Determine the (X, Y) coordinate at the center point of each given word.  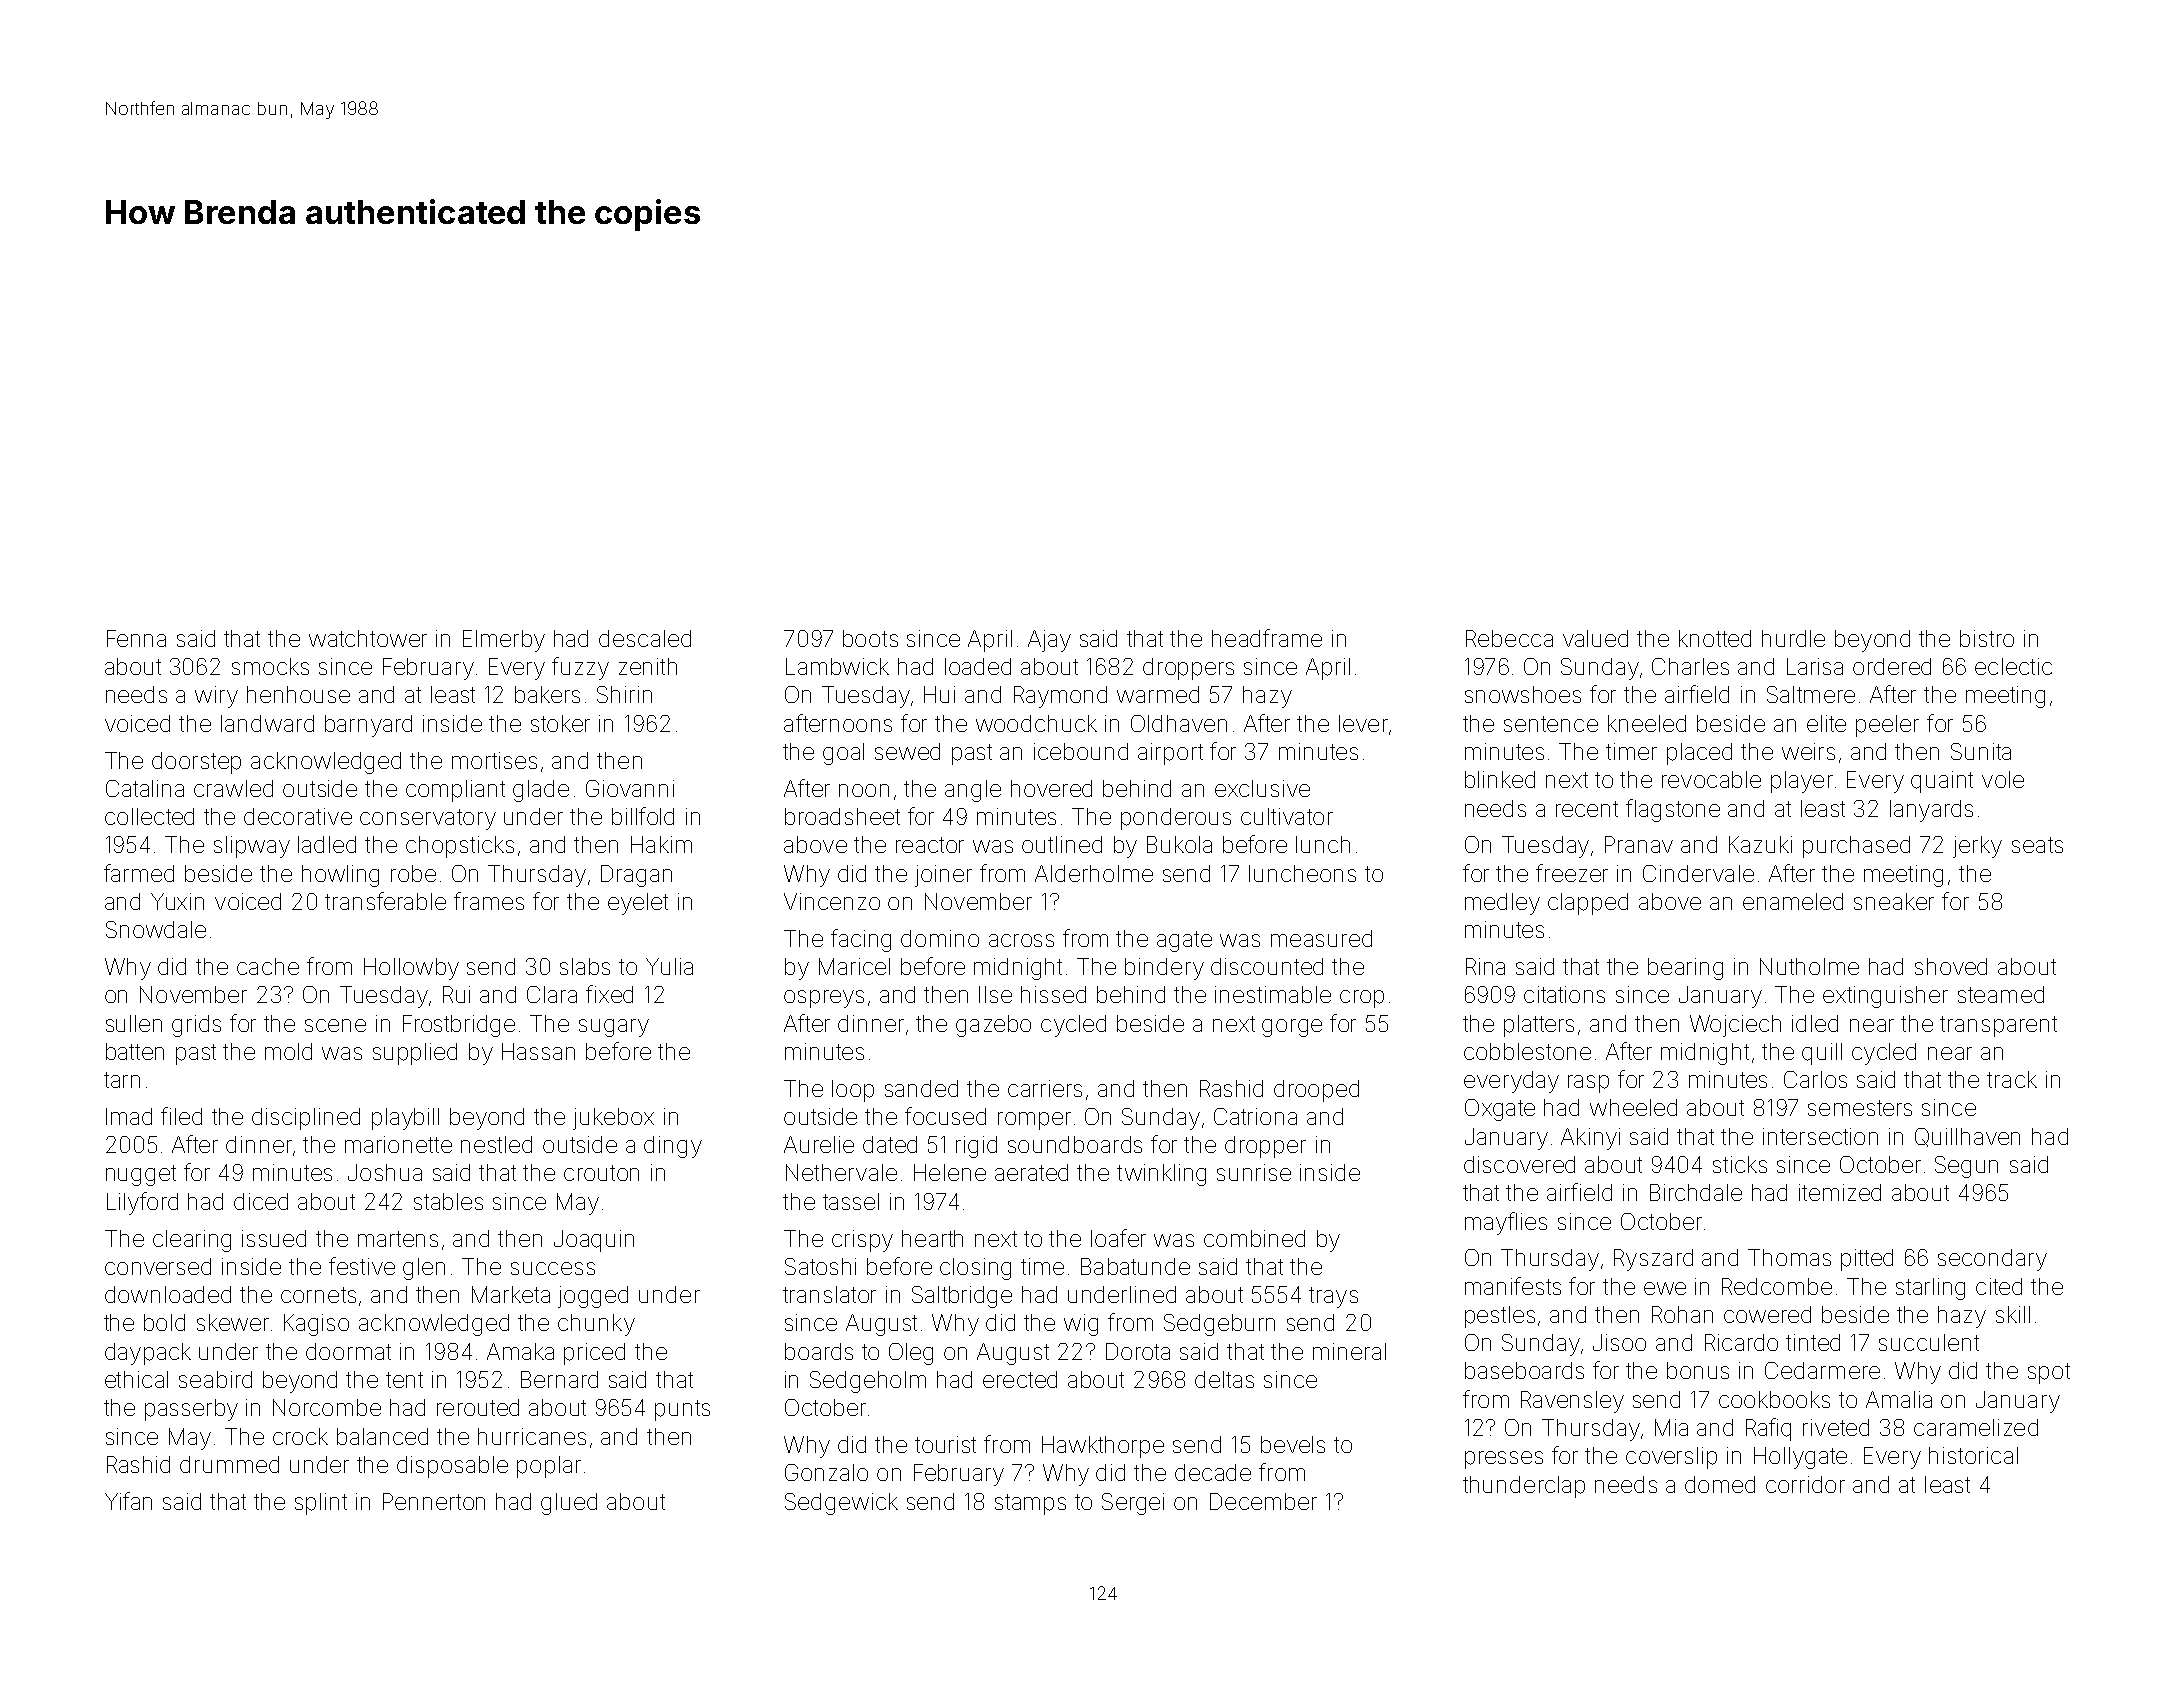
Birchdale (1696, 1192)
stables (448, 1201)
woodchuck (1036, 723)
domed (1720, 1484)
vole (2003, 779)
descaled (645, 638)
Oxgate (1500, 1110)
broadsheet (842, 816)
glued (569, 1504)
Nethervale (841, 1172)
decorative (298, 816)
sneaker (1894, 901)
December (1263, 1501)
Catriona (1255, 1116)
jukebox (613, 1119)
